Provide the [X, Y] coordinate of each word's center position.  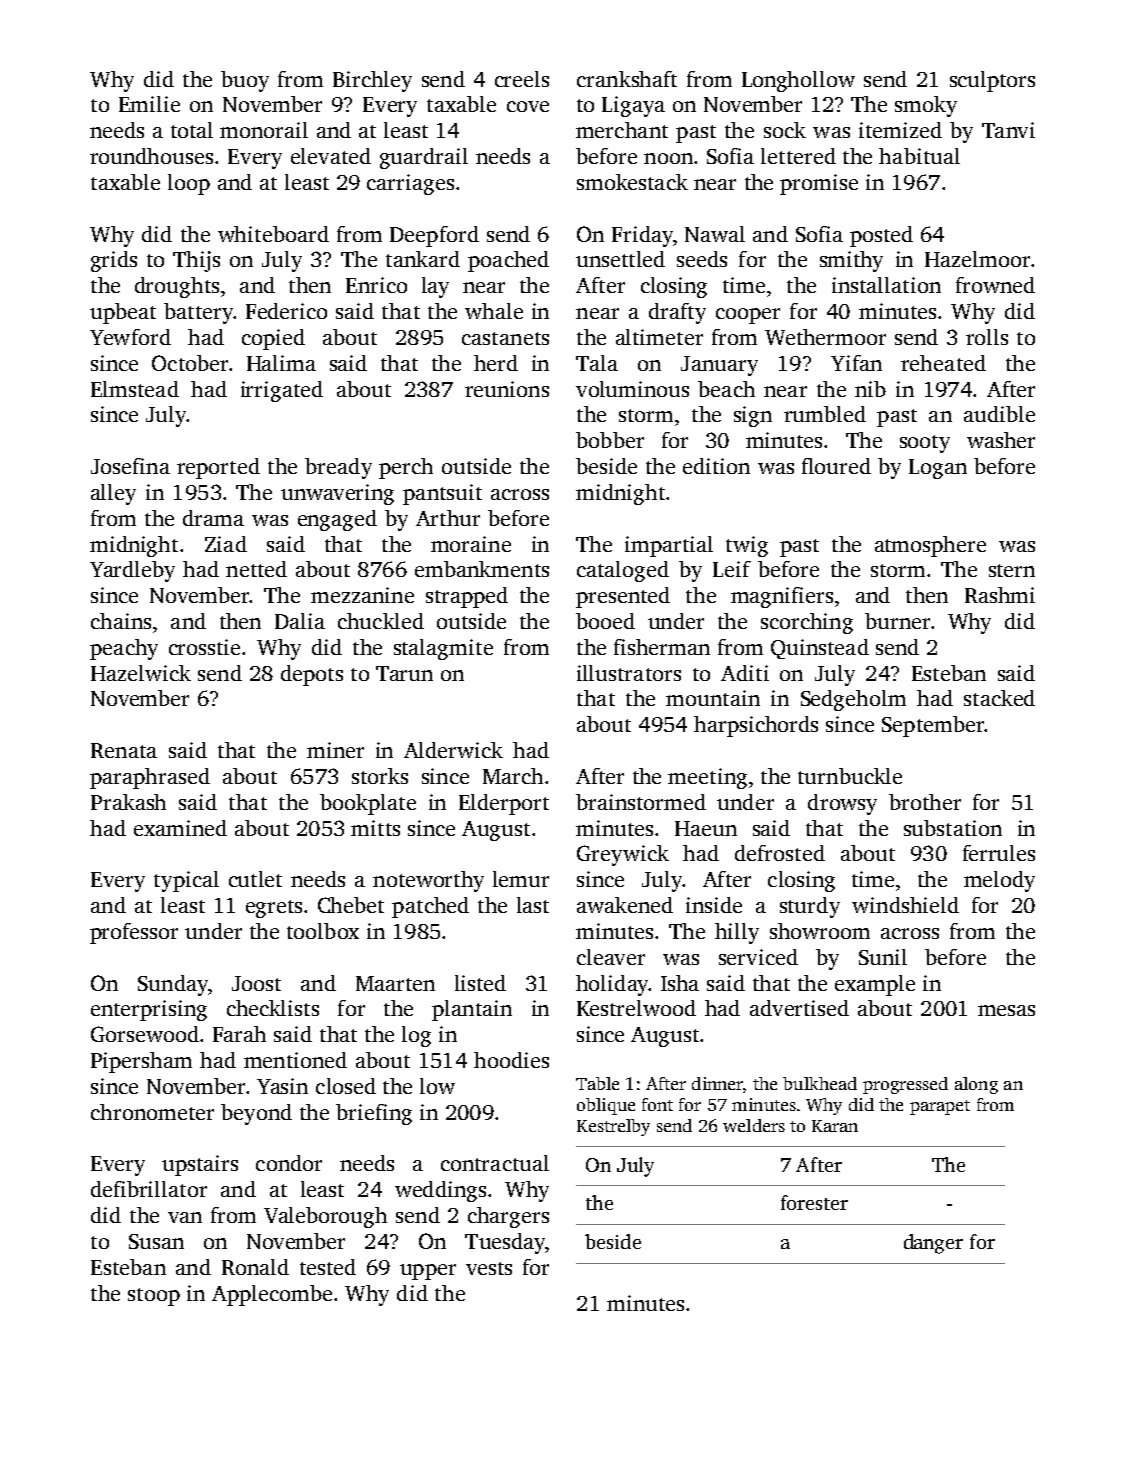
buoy [245, 81]
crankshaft [627, 79]
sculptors [992, 81]
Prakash [128, 802]
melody [999, 881]
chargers [508, 1217]
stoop [154, 1297]
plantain [472, 1010]
